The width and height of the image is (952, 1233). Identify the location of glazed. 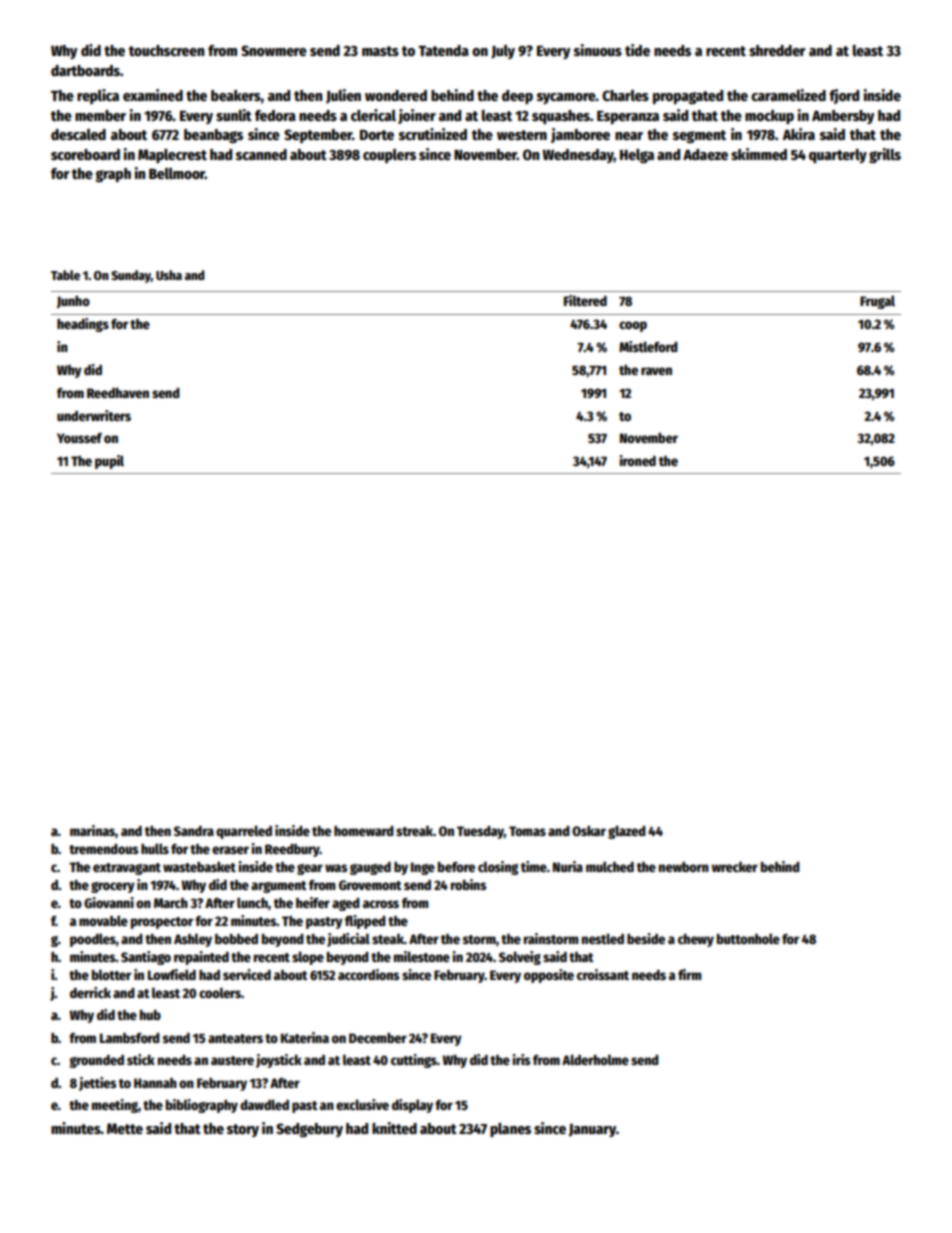
(627, 832).
